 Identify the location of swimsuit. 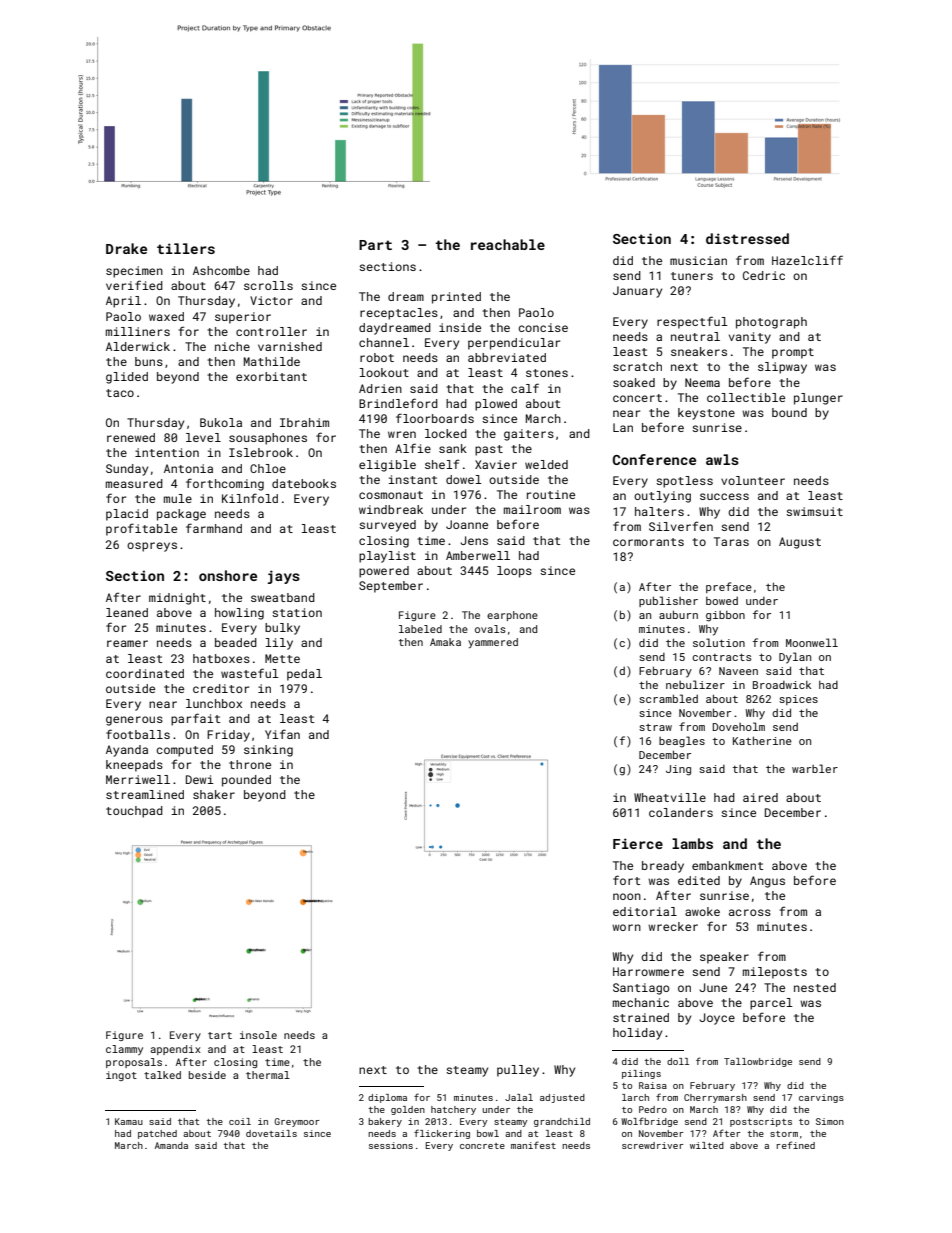
(814, 511).
